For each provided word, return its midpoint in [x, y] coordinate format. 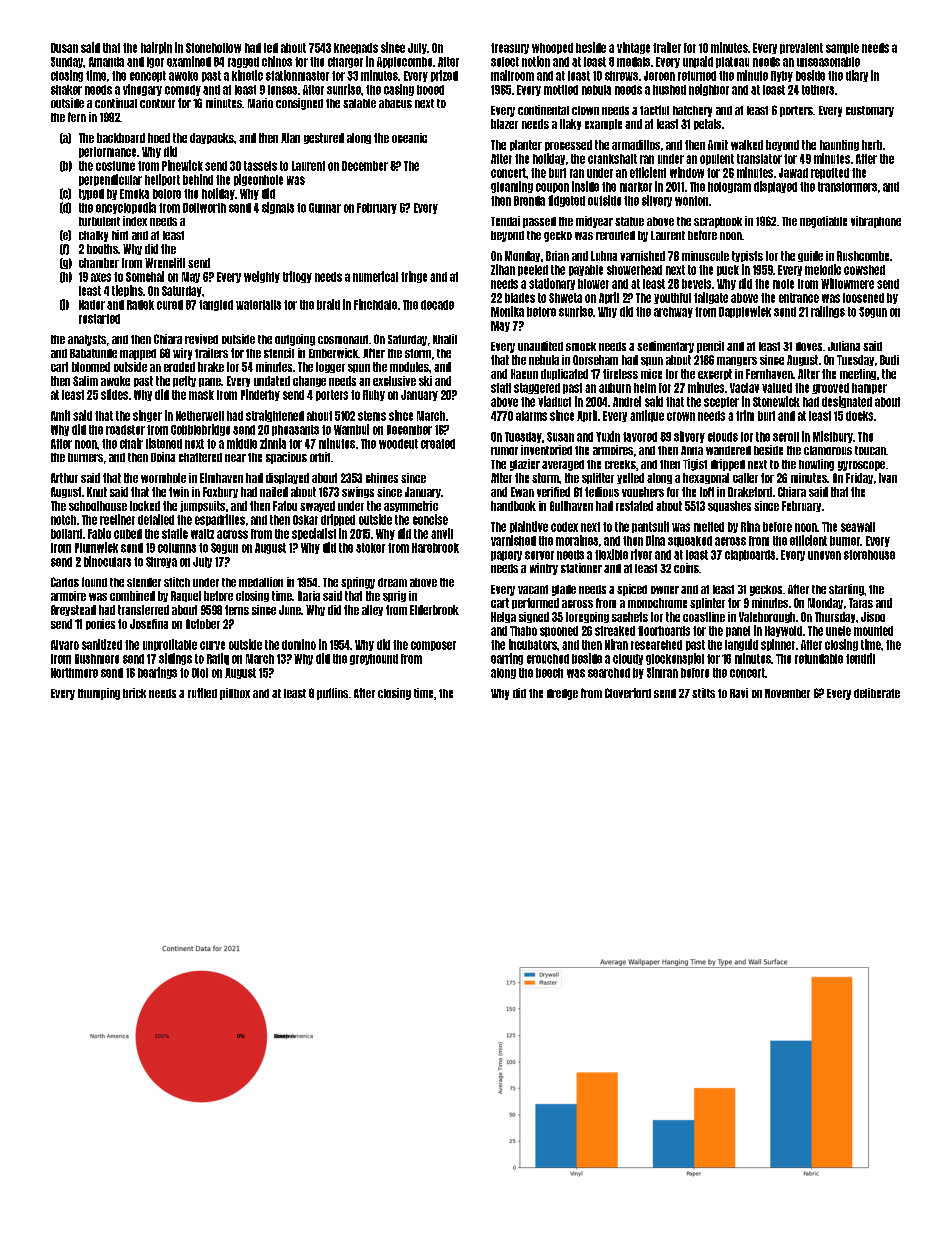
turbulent [99, 221]
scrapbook [718, 222]
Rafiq [218, 659]
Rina [750, 526]
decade [437, 305]
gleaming [512, 187]
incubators [533, 644]
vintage [633, 48]
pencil [710, 347]
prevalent [801, 48]
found [94, 582]
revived [201, 339]
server [539, 555]
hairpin [156, 48]
